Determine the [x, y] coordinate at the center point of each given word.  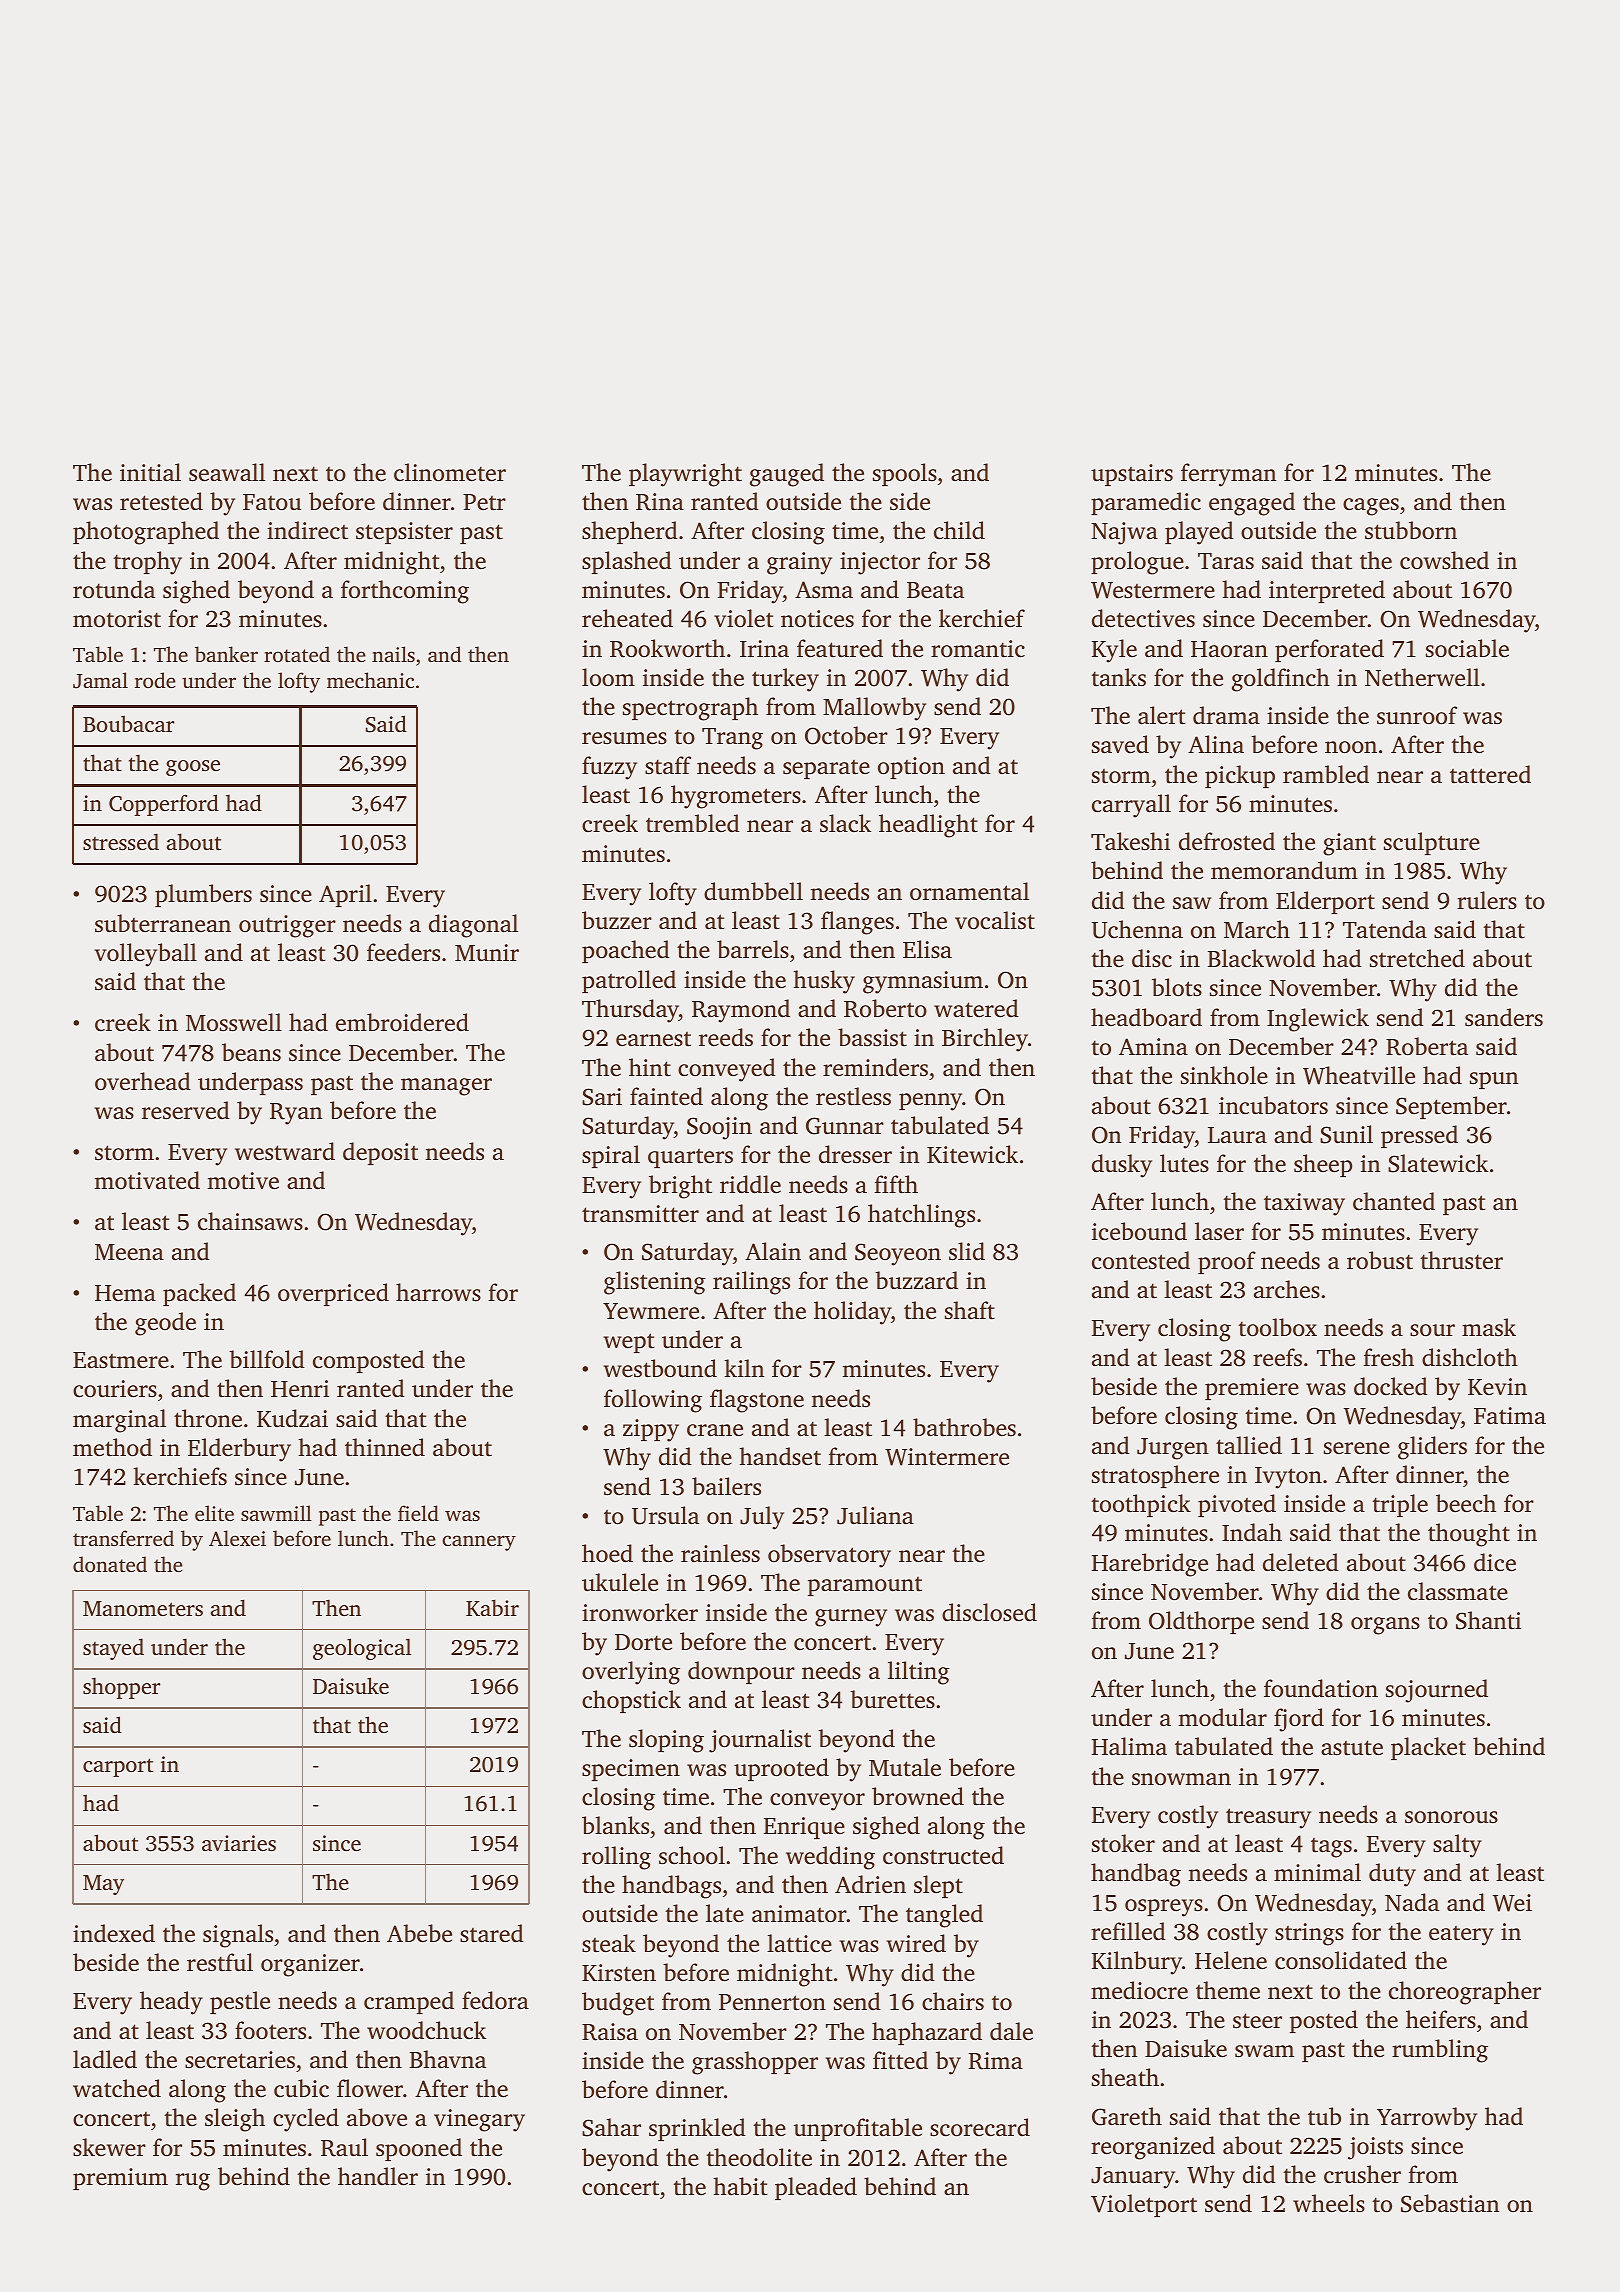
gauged [787, 475]
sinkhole [1224, 1075]
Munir [487, 952]
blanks [615, 1825]
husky [824, 982]
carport [118, 1767]
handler [378, 2176]
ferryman [1229, 475]
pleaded [816, 2188]
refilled [1128, 1931]
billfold [267, 1359]
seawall [227, 472]
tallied [1249, 1445]
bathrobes [964, 1427]
